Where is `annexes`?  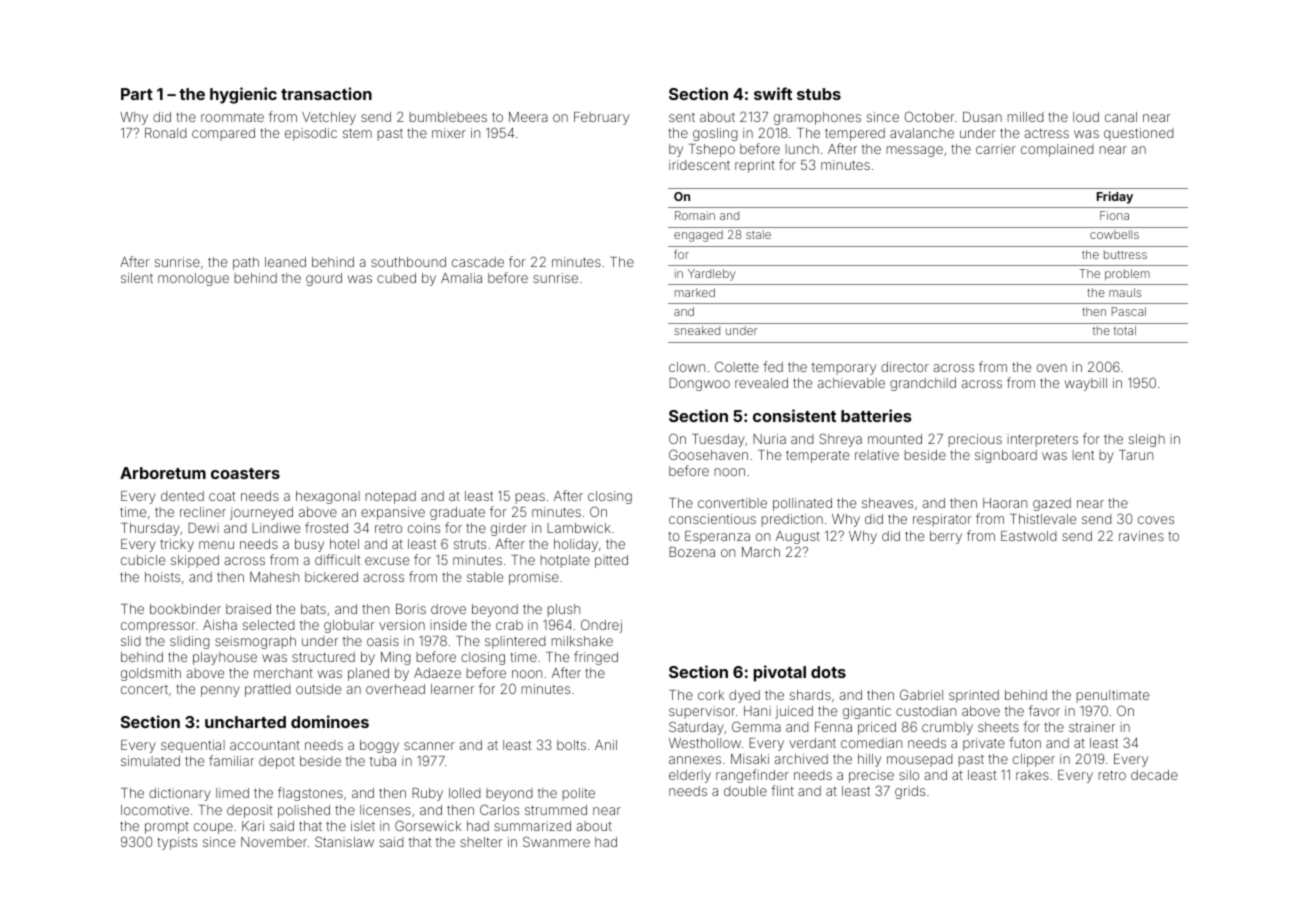 annexes is located at coordinates (695, 760).
